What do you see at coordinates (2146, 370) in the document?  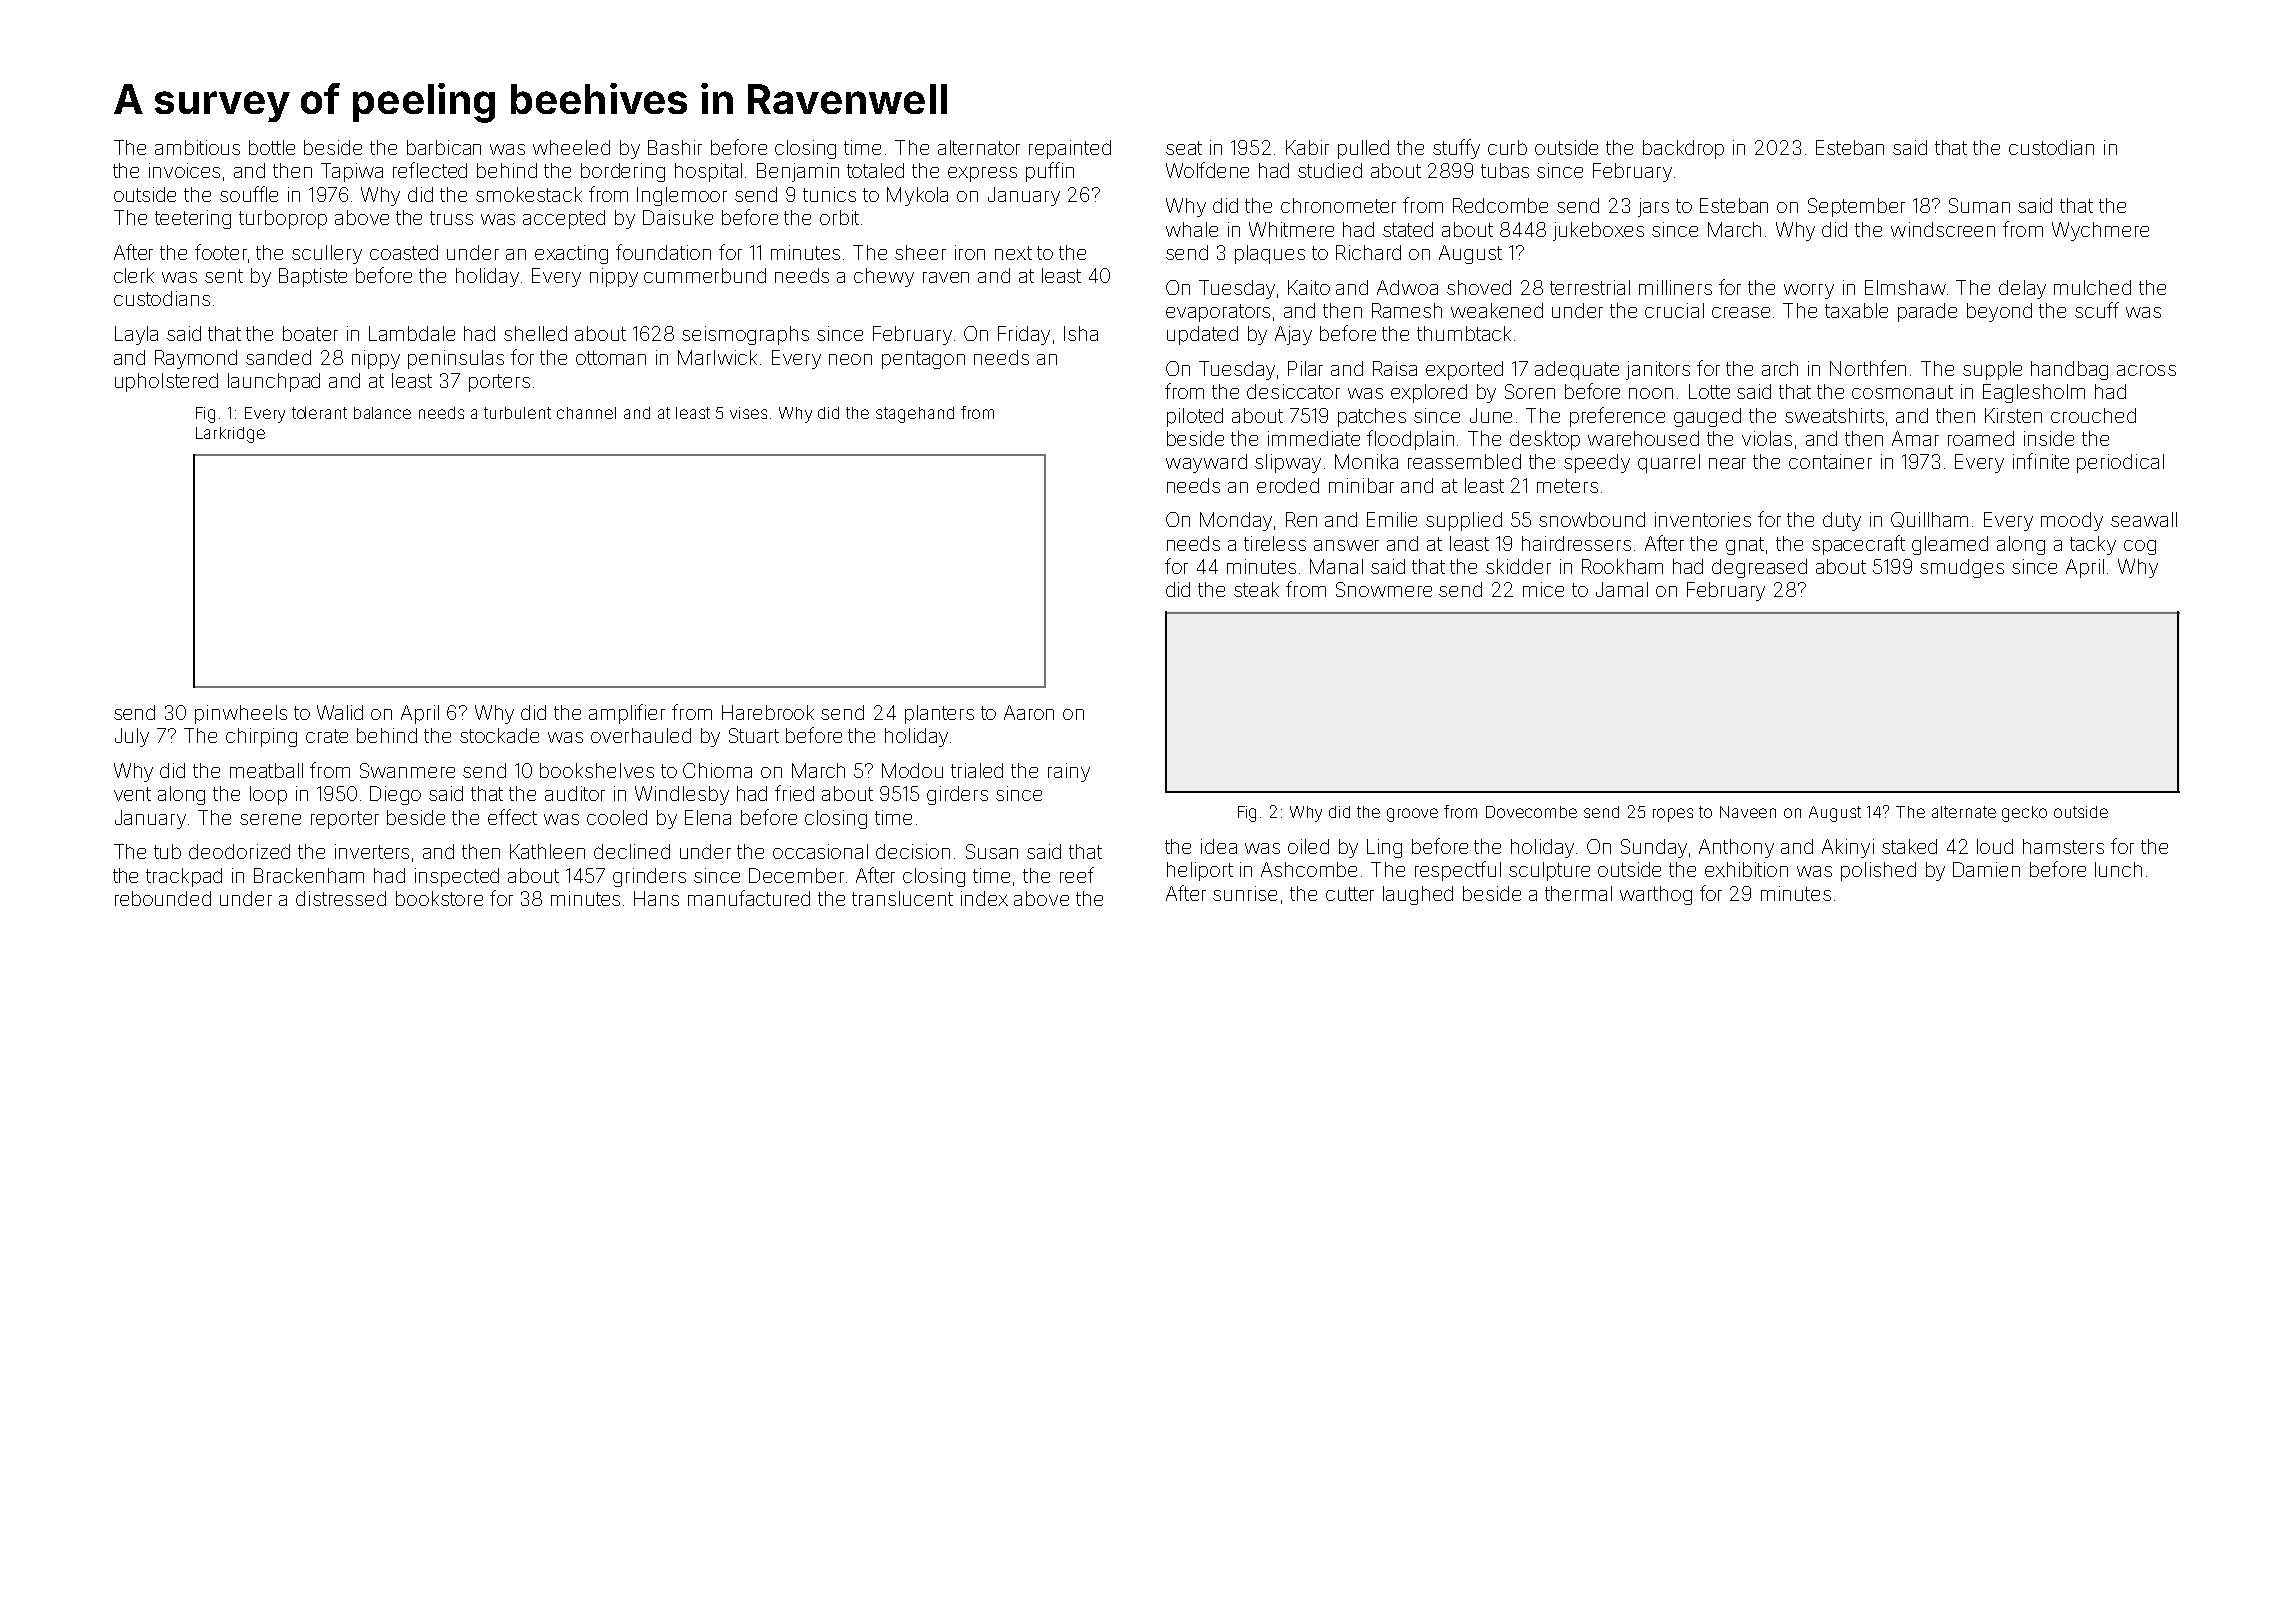 I see `across` at bounding box center [2146, 370].
